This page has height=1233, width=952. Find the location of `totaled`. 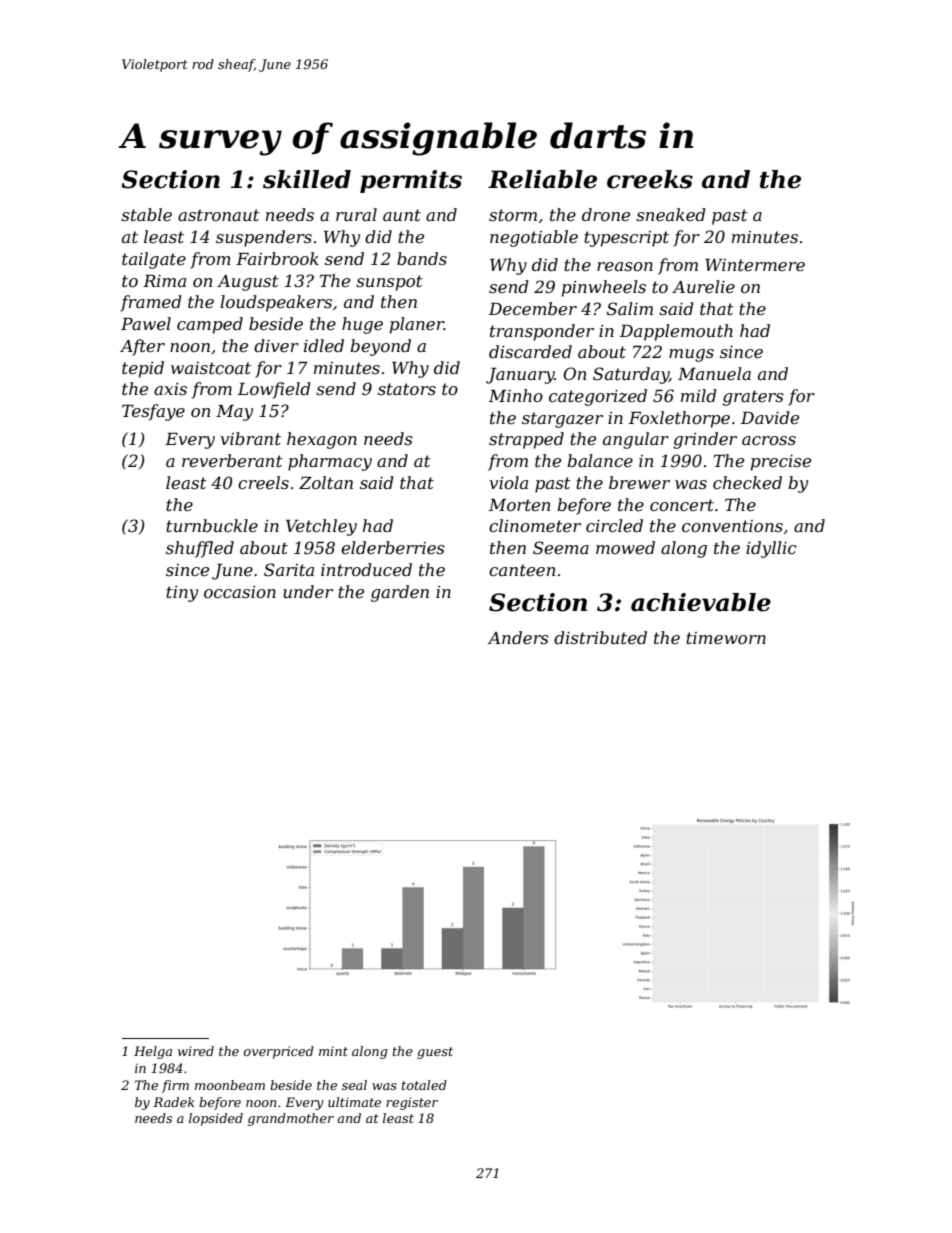

totaled is located at coordinates (424, 1085).
